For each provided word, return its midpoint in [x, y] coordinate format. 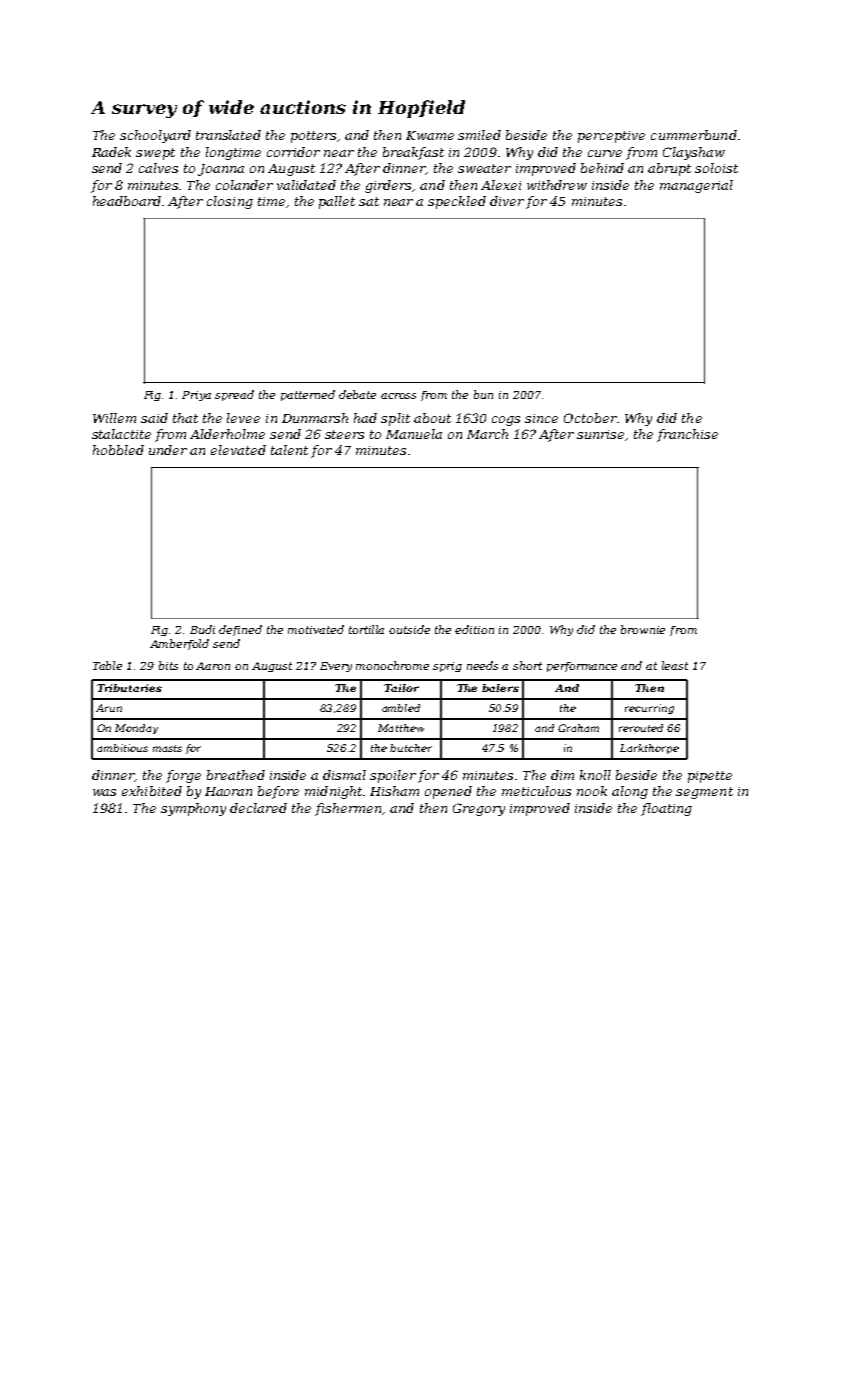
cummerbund [694, 135]
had [365, 418]
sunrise [600, 434]
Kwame [430, 135]
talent [289, 450]
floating [666, 809]
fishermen [348, 809]
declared [258, 808]
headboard [127, 201]
